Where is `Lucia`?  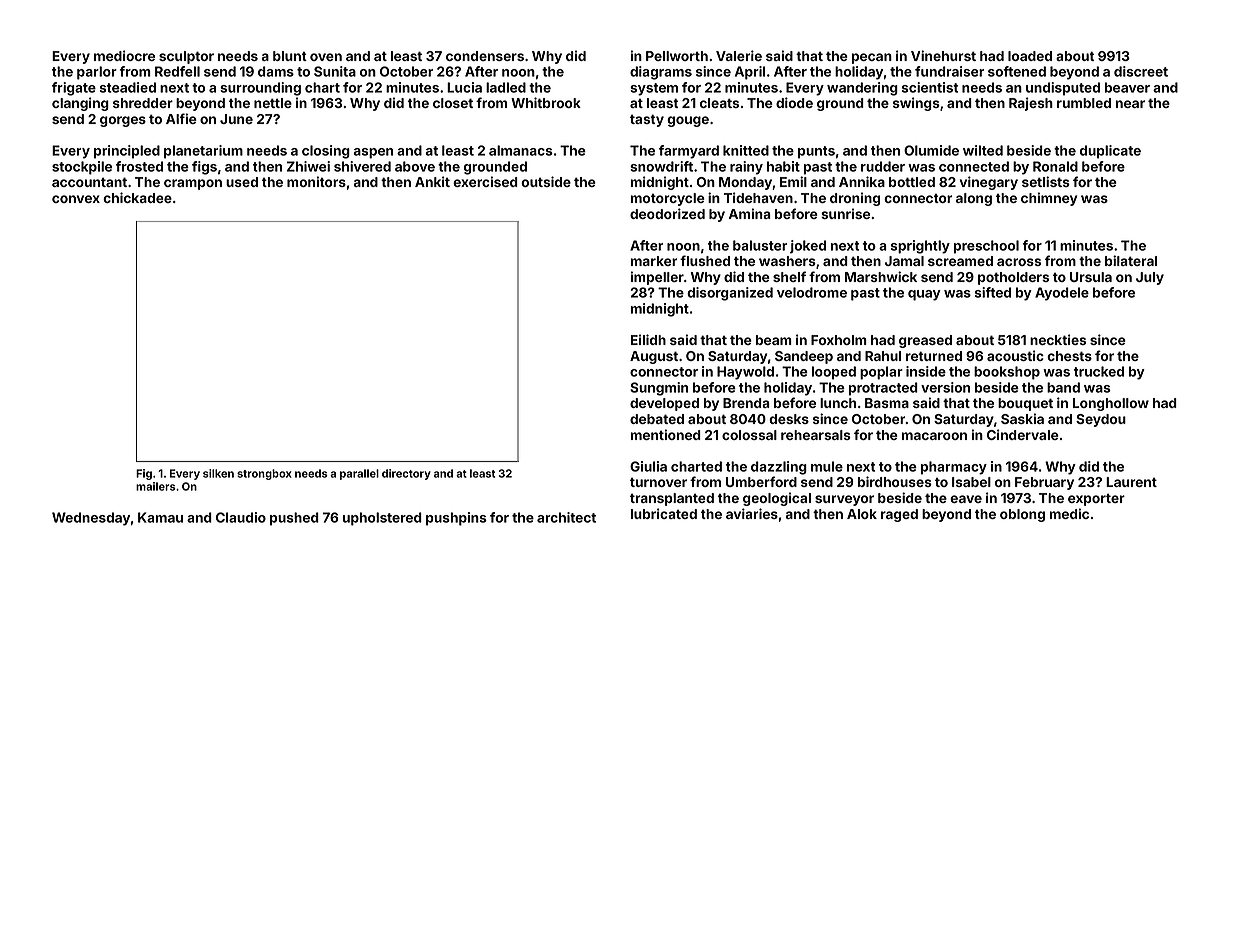
Lucia is located at coordinates (464, 87).
